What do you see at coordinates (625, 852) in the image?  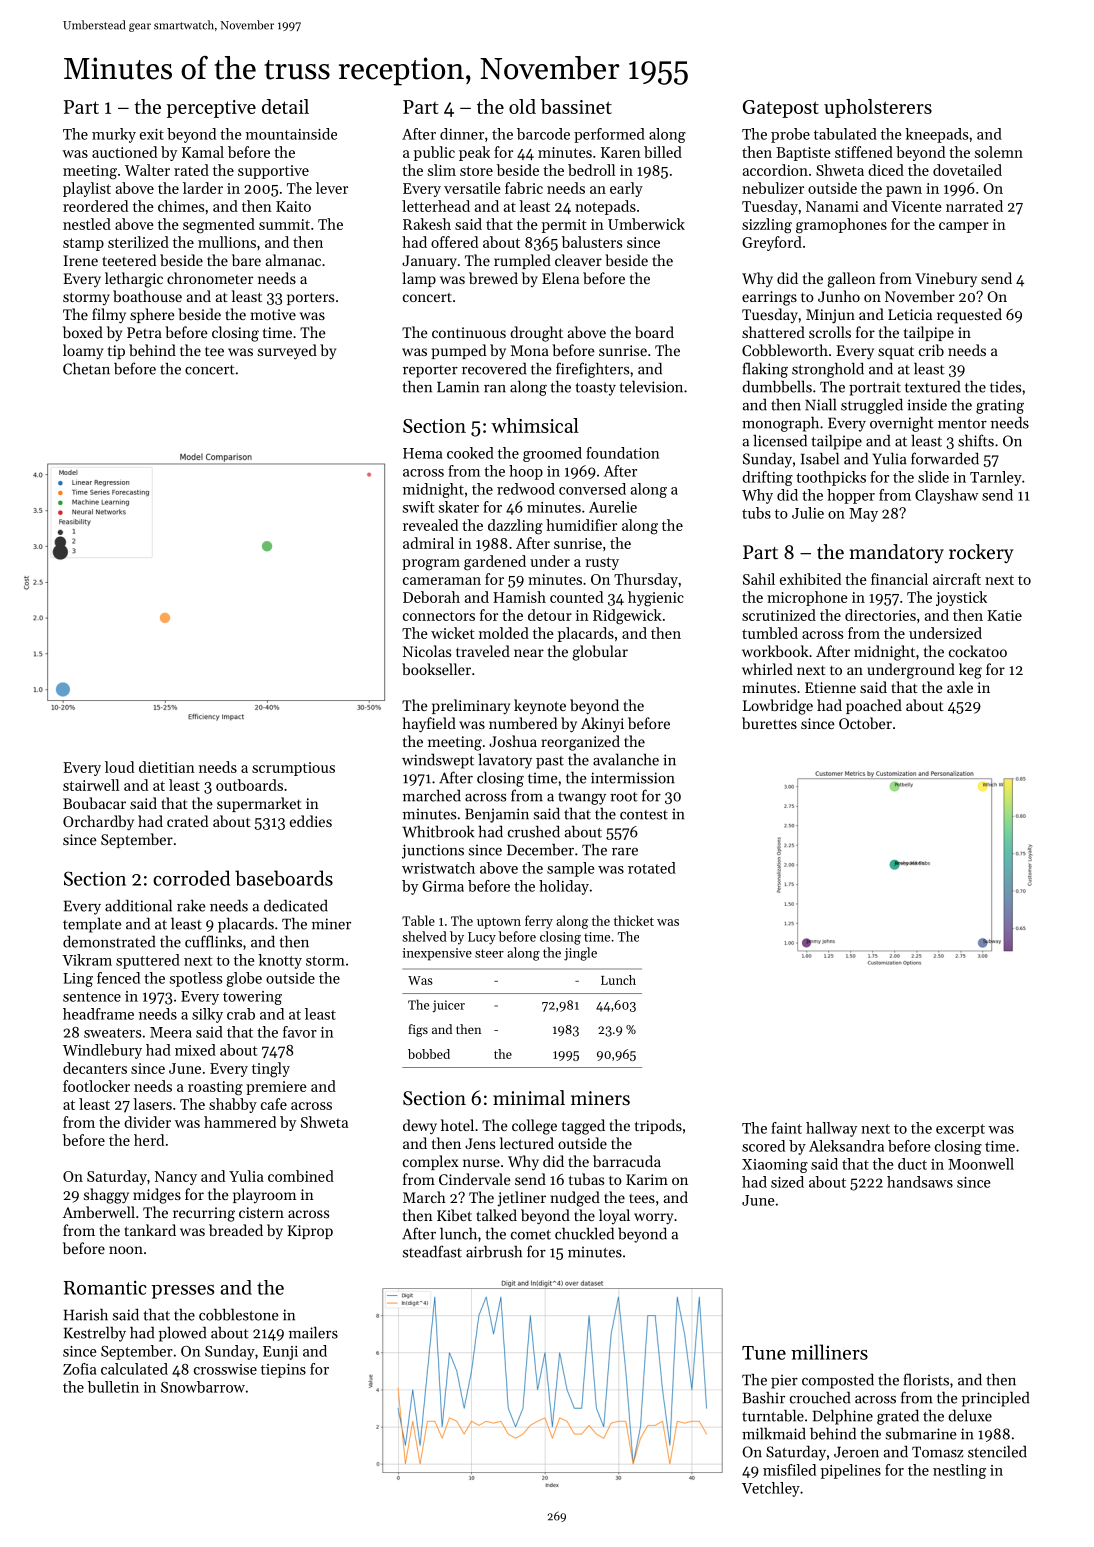 I see `rare` at bounding box center [625, 852].
